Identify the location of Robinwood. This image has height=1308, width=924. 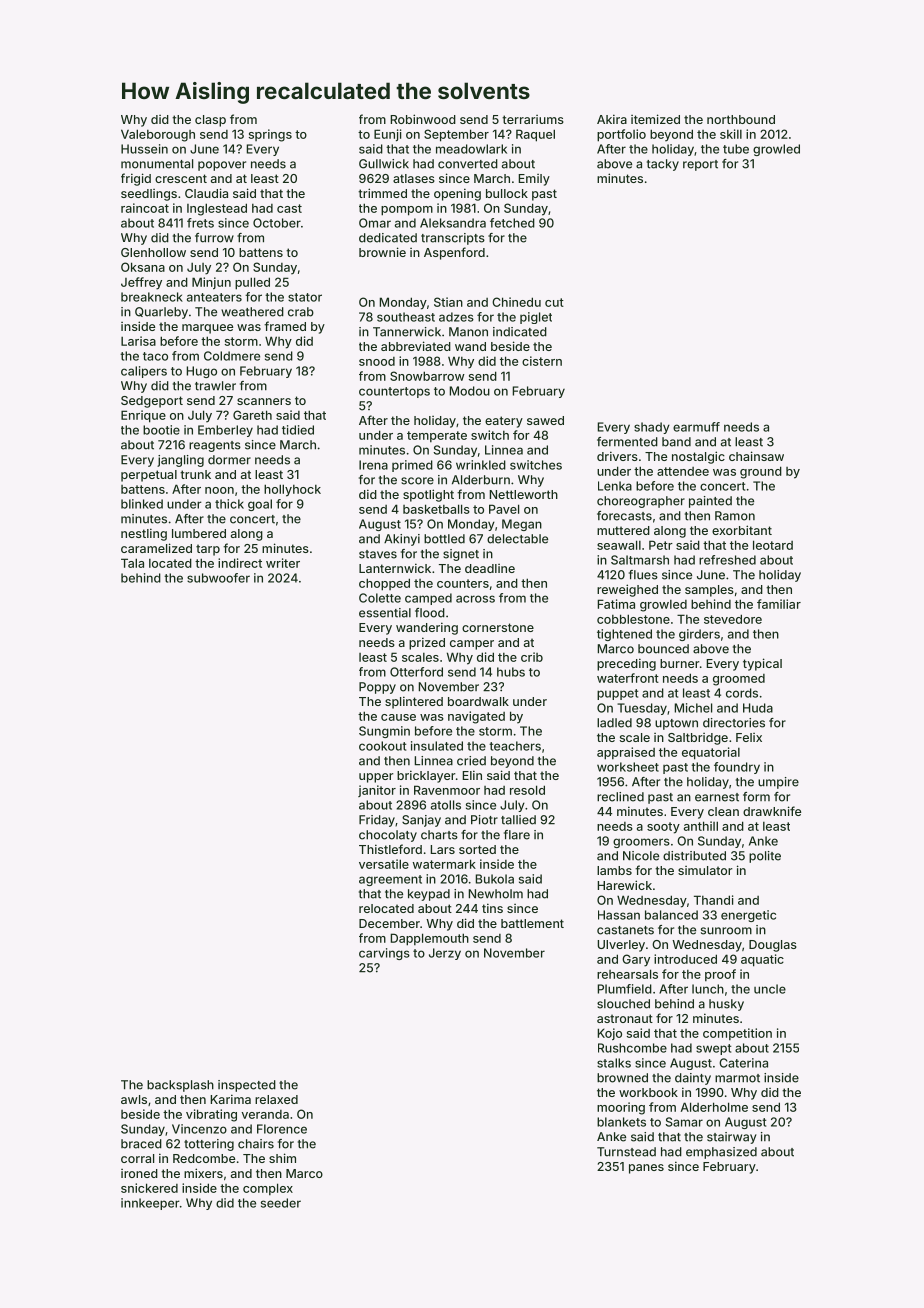
(423, 119).
